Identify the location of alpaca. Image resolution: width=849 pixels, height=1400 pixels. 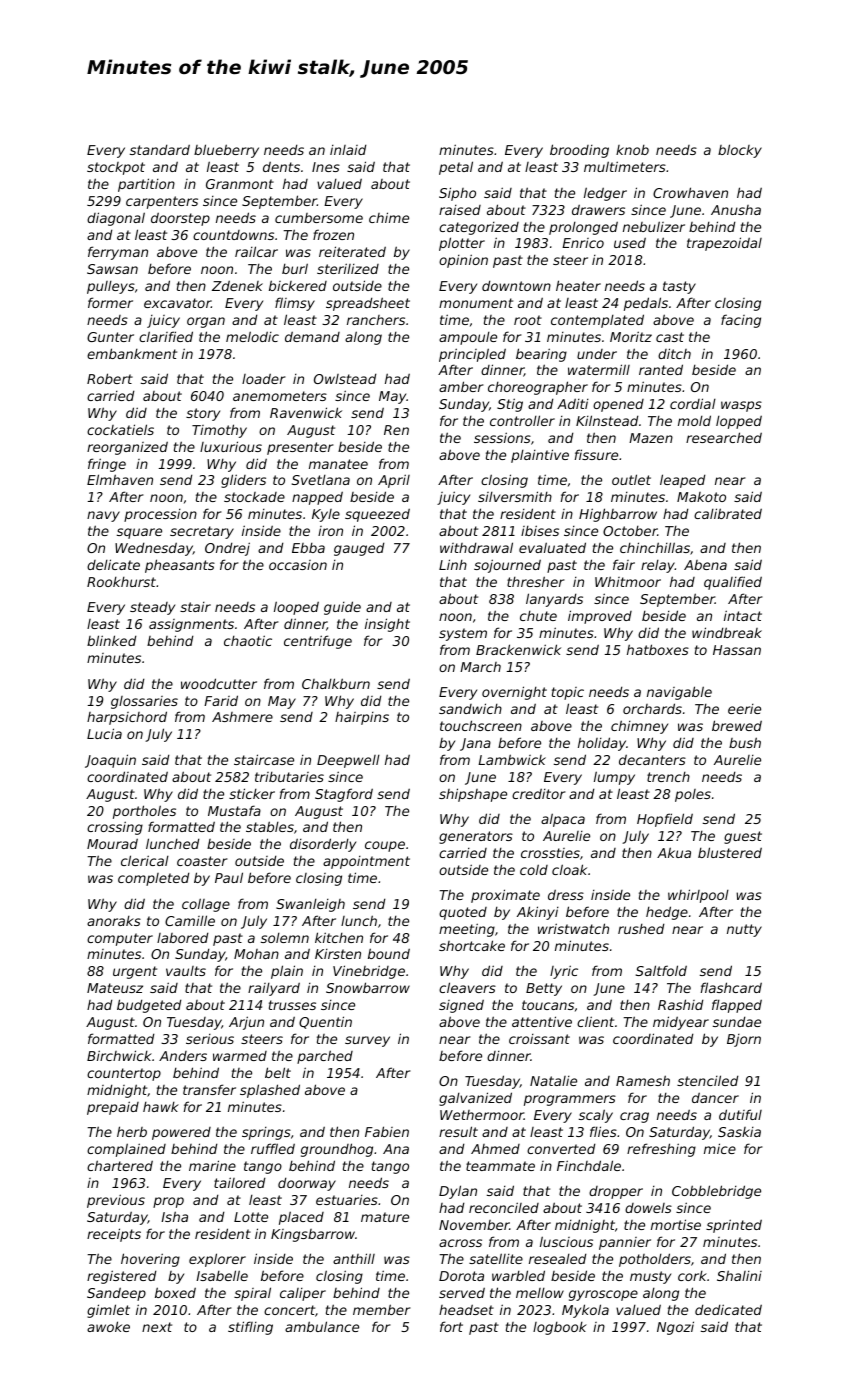
(563, 820).
